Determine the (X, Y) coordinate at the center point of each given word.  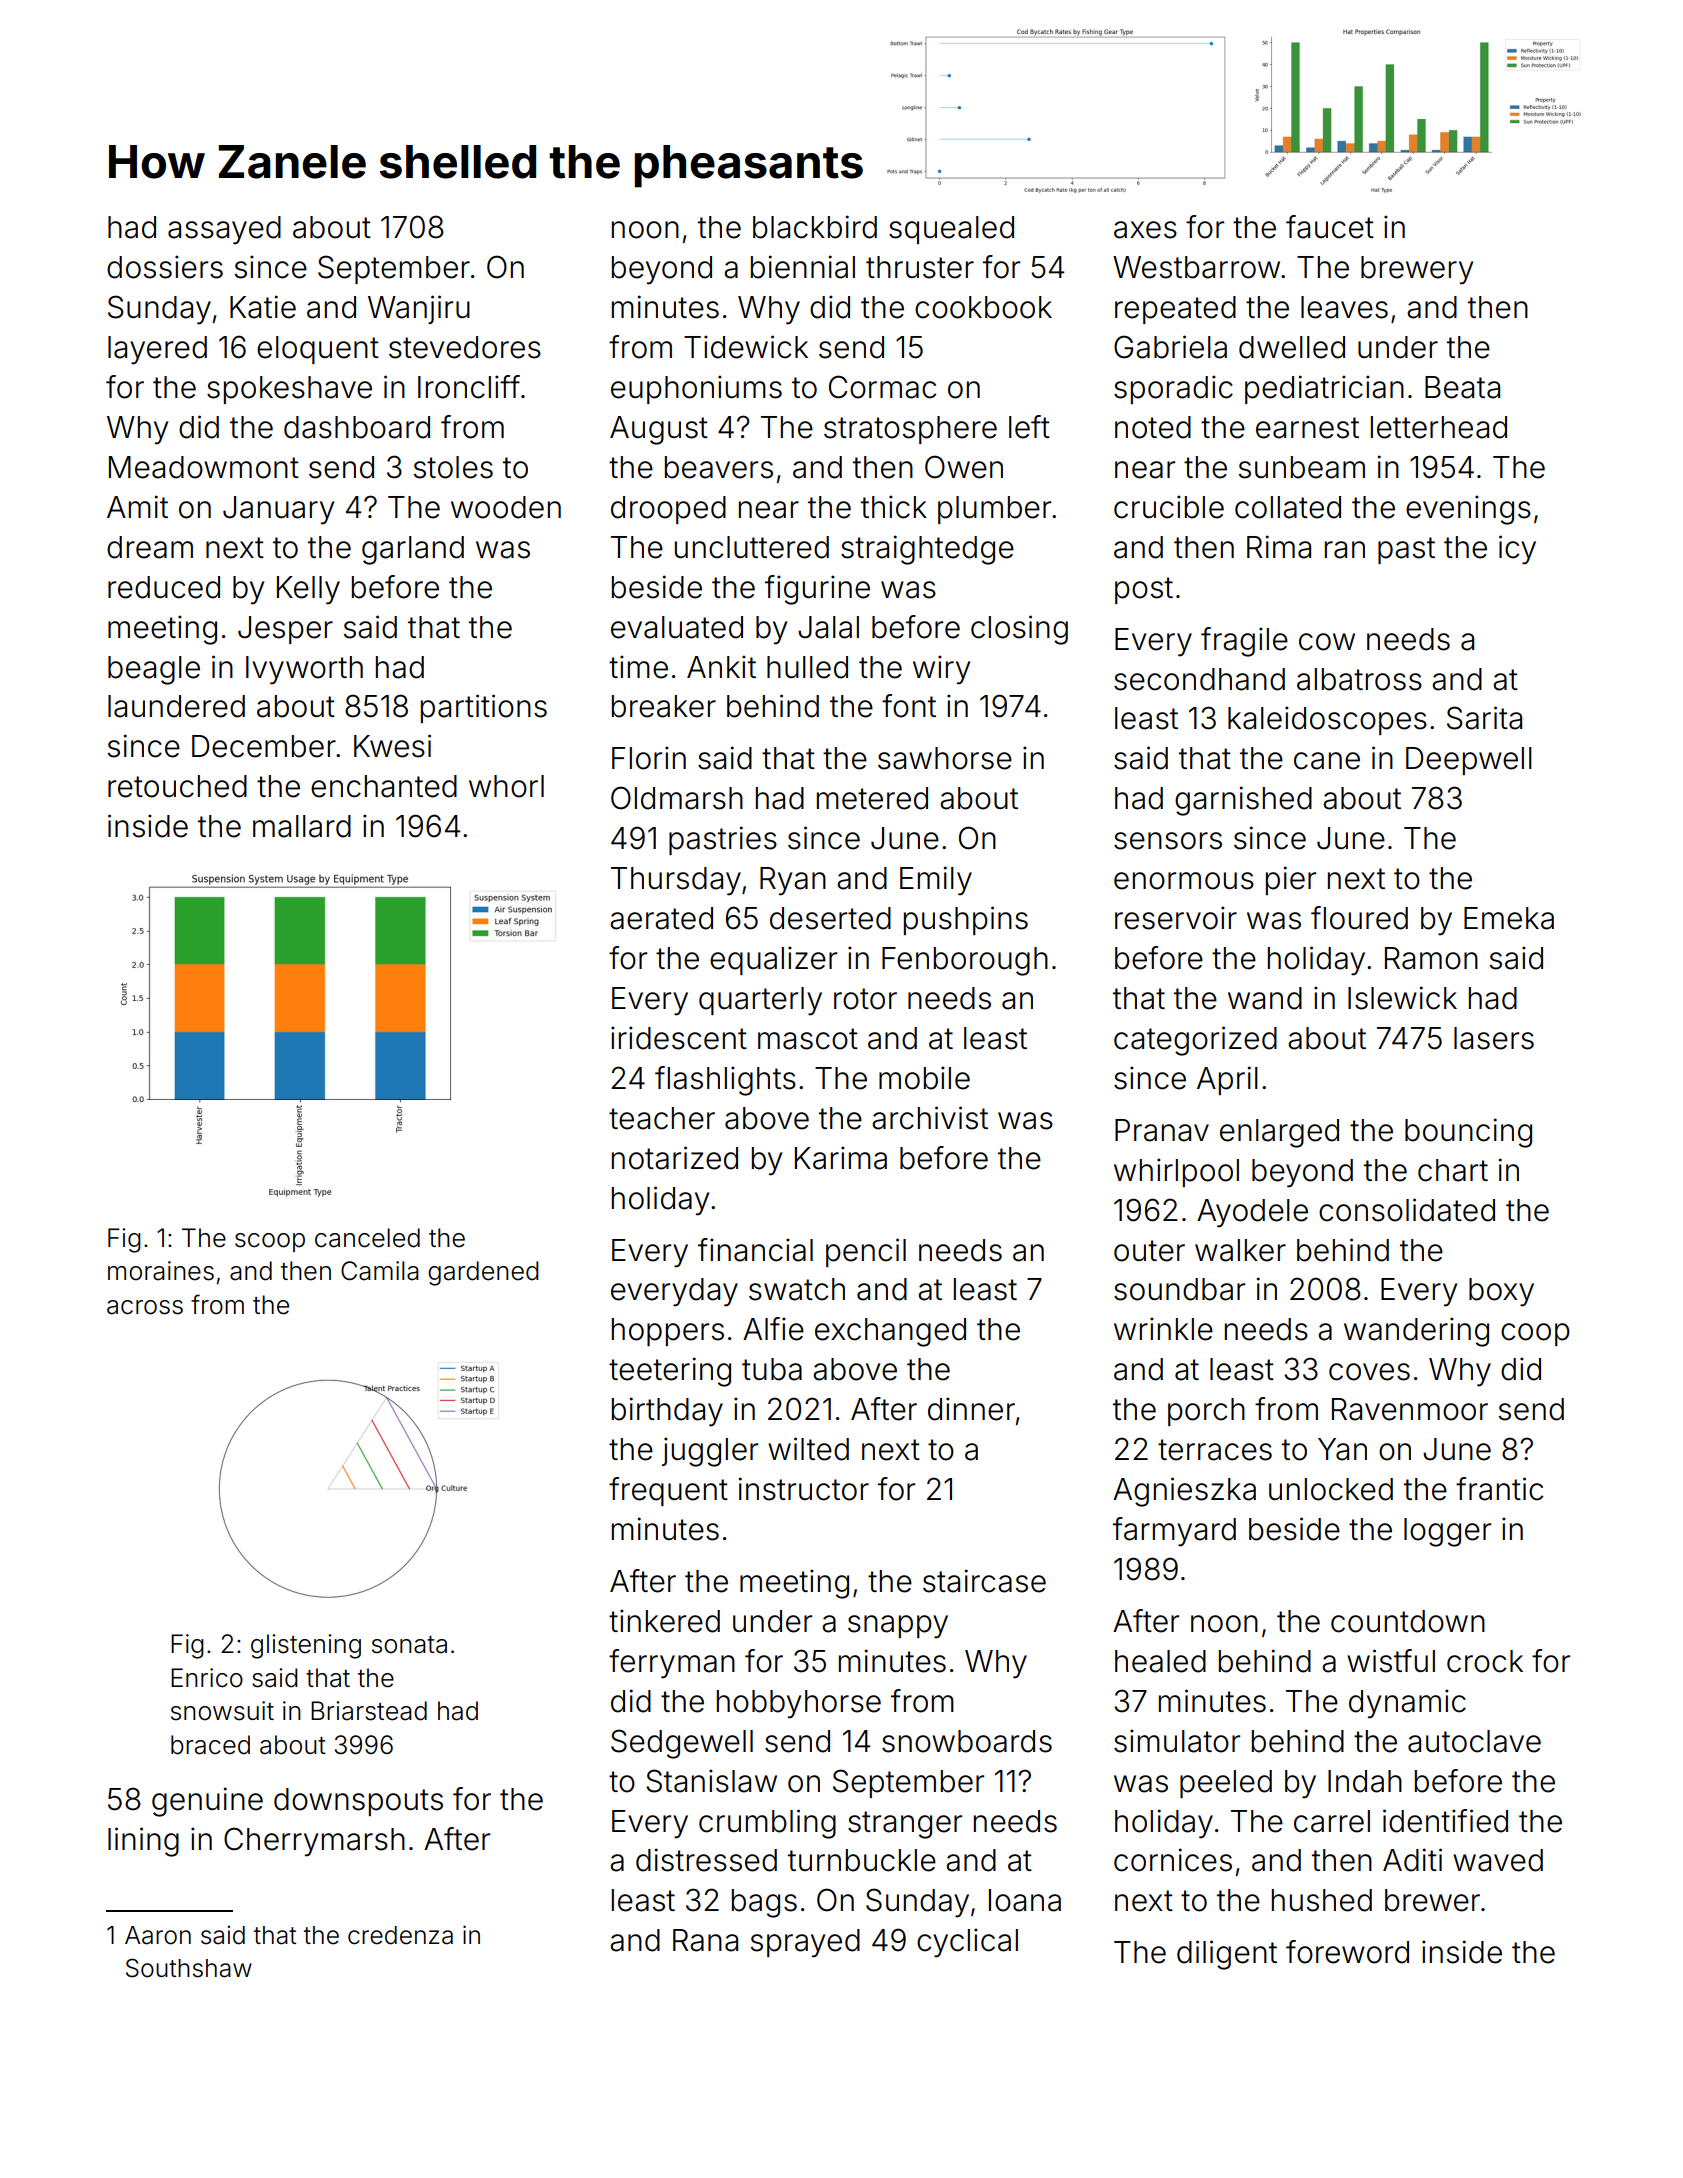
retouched (177, 786)
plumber (994, 510)
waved (1498, 1860)
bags (764, 1903)
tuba (772, 1369)
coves (1369, 1372)
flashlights (725, 1081)
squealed (951, 230)
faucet (1330, 227)
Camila (380, 1271)
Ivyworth (304, 670)
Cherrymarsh (314, 1842)
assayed (224, 230)
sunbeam (1302, 467)
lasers (1494, 1038)
